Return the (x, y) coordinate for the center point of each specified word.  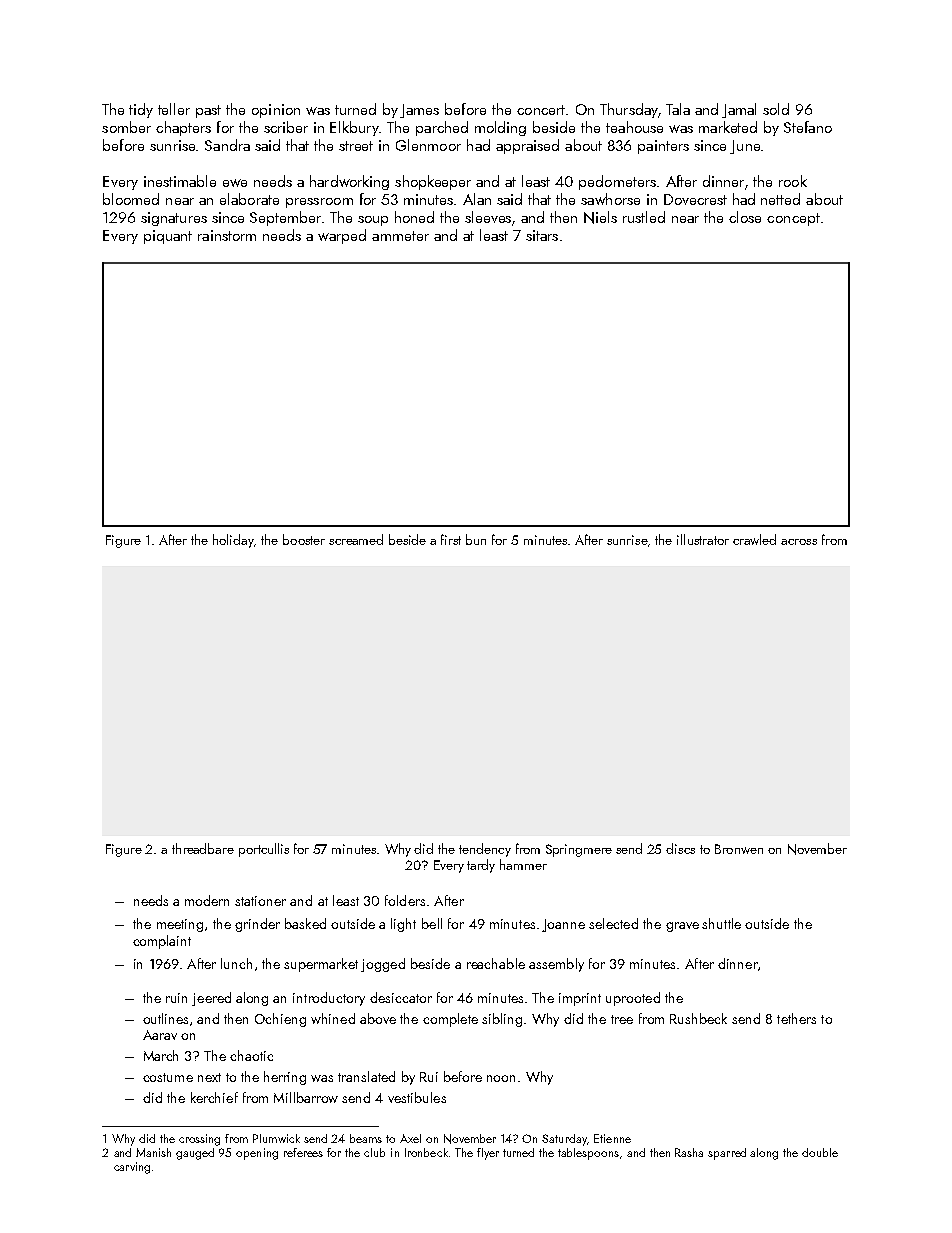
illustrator (703, 539)
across (799, 542)
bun (476, 539)
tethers (796, 1018)
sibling (502, 1020)
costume (168, 1077)
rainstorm (227, 235)
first (451, 539)
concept (793, 219)
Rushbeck (698, 1018)
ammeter (400, 236)
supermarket (321, 965)
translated (366, 1076)
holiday (233, 541)
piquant (168, 237)
